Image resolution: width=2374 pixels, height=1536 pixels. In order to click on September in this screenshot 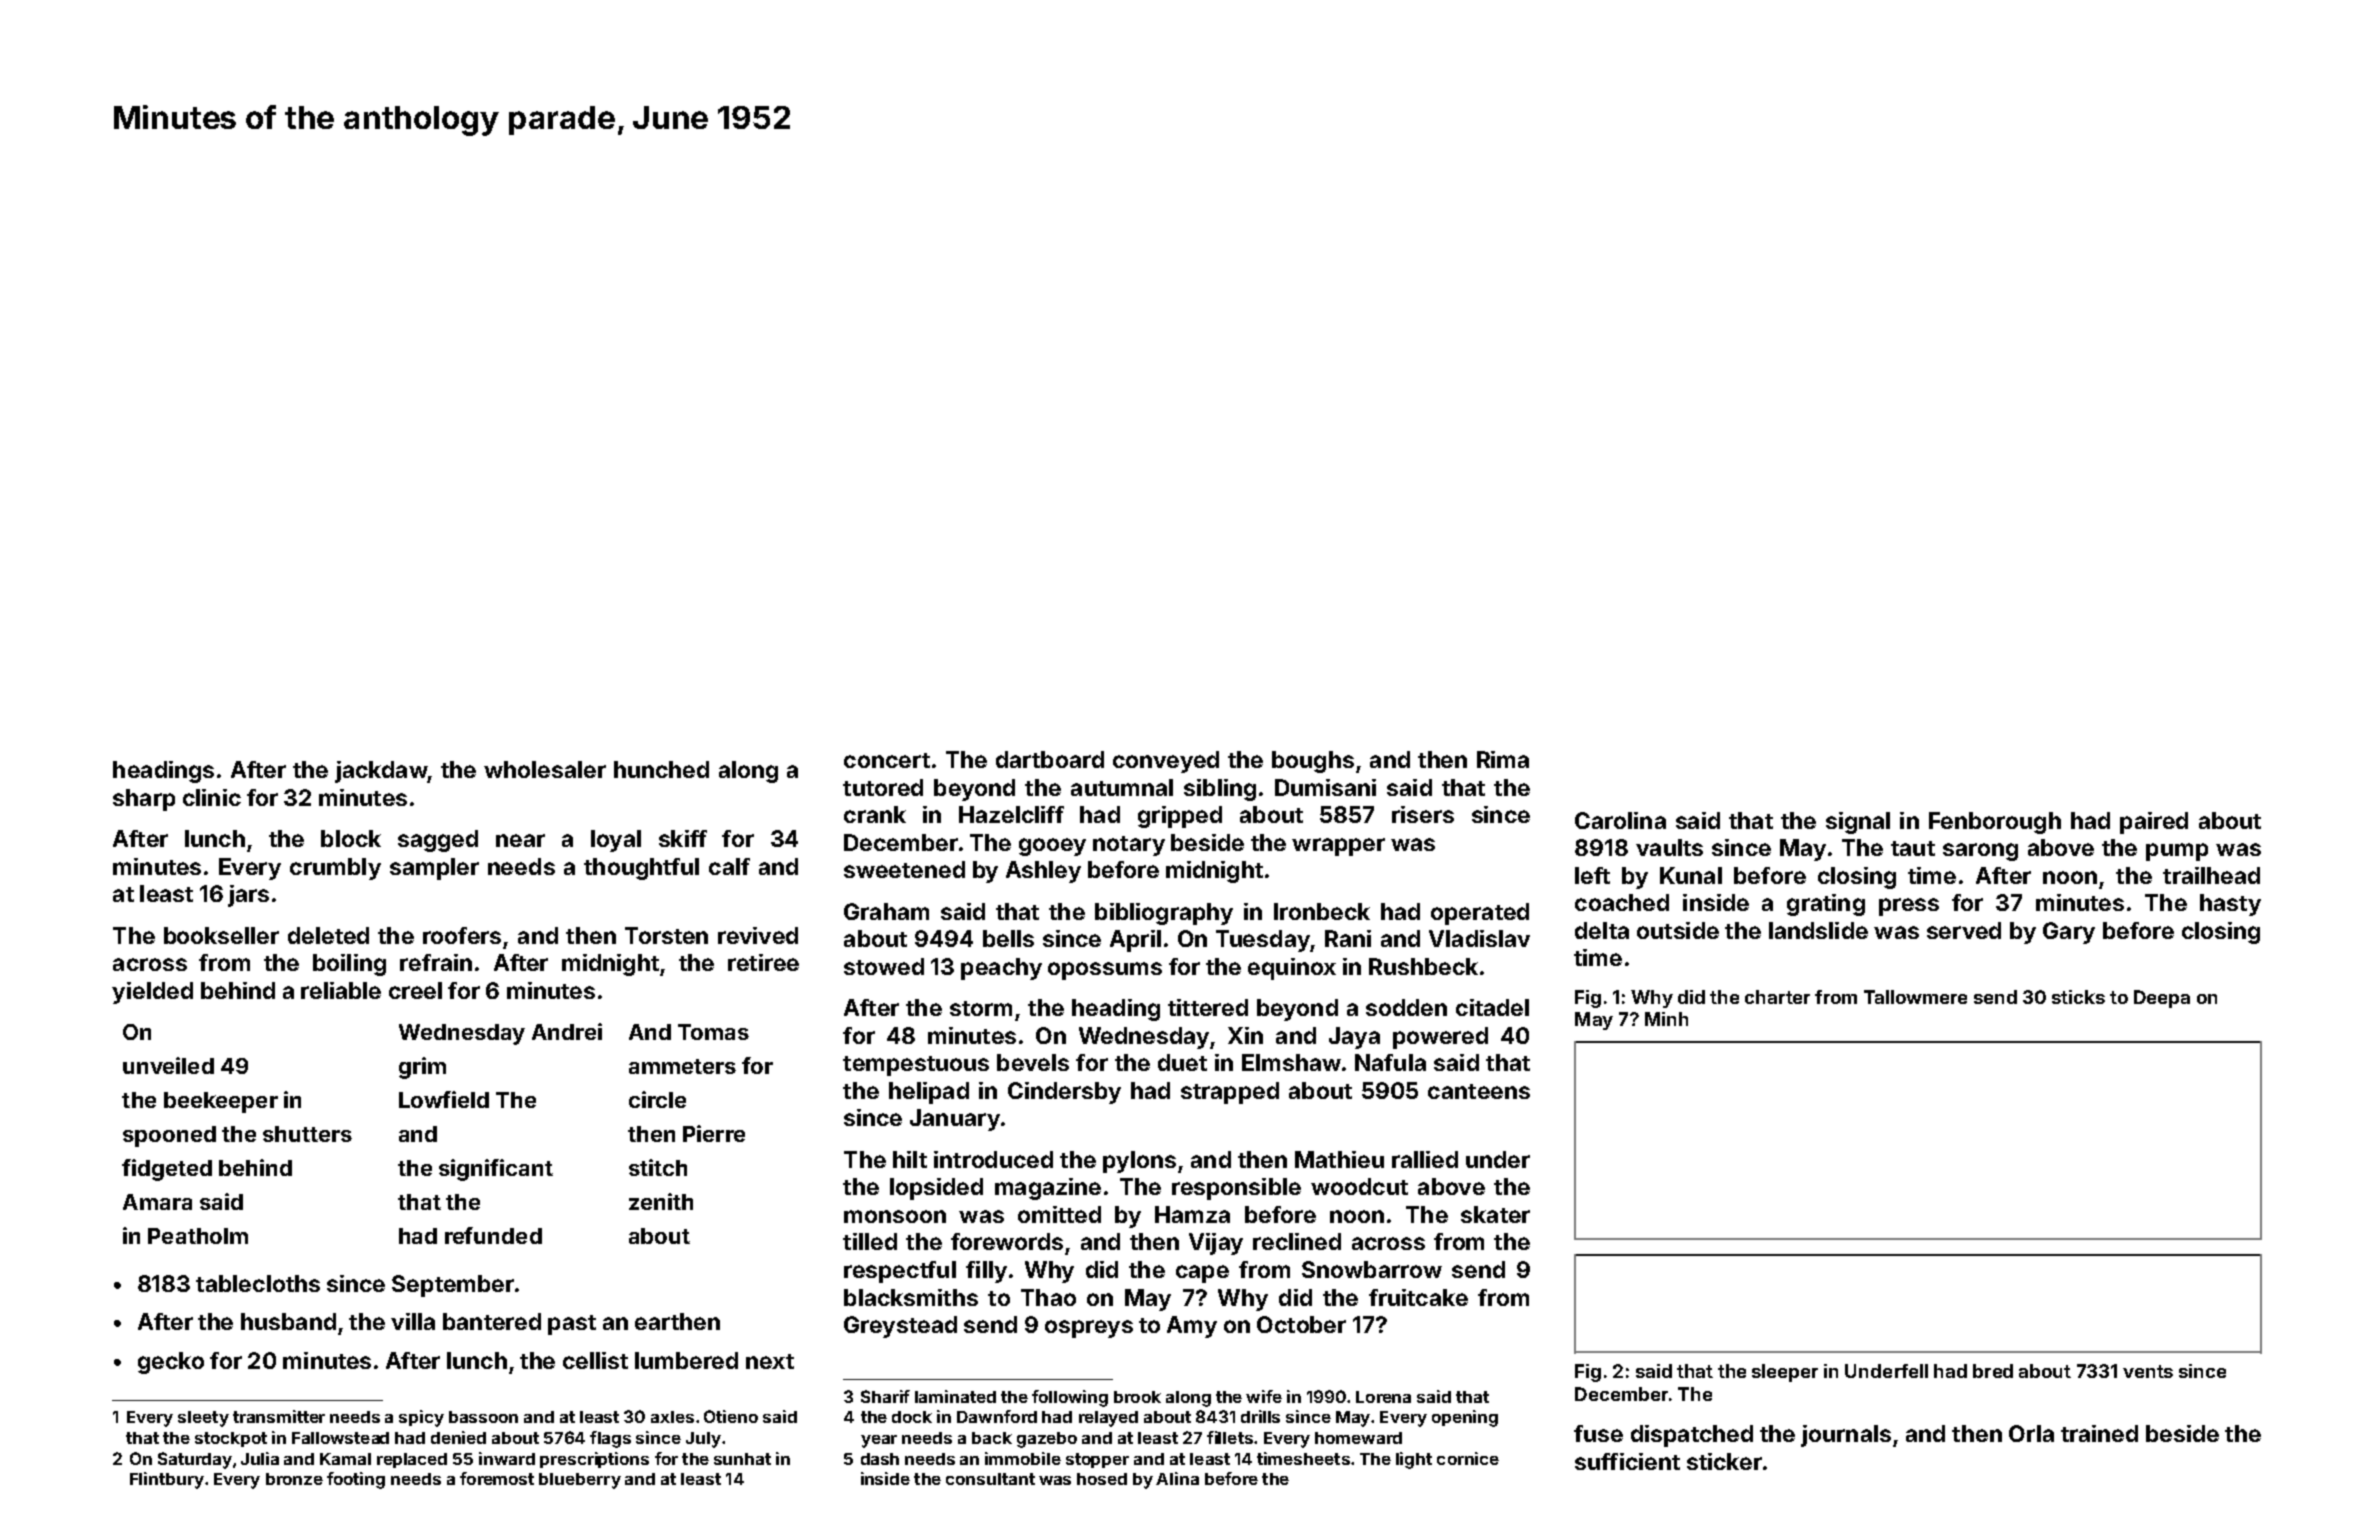, I will do `click(453, 1286)`.
